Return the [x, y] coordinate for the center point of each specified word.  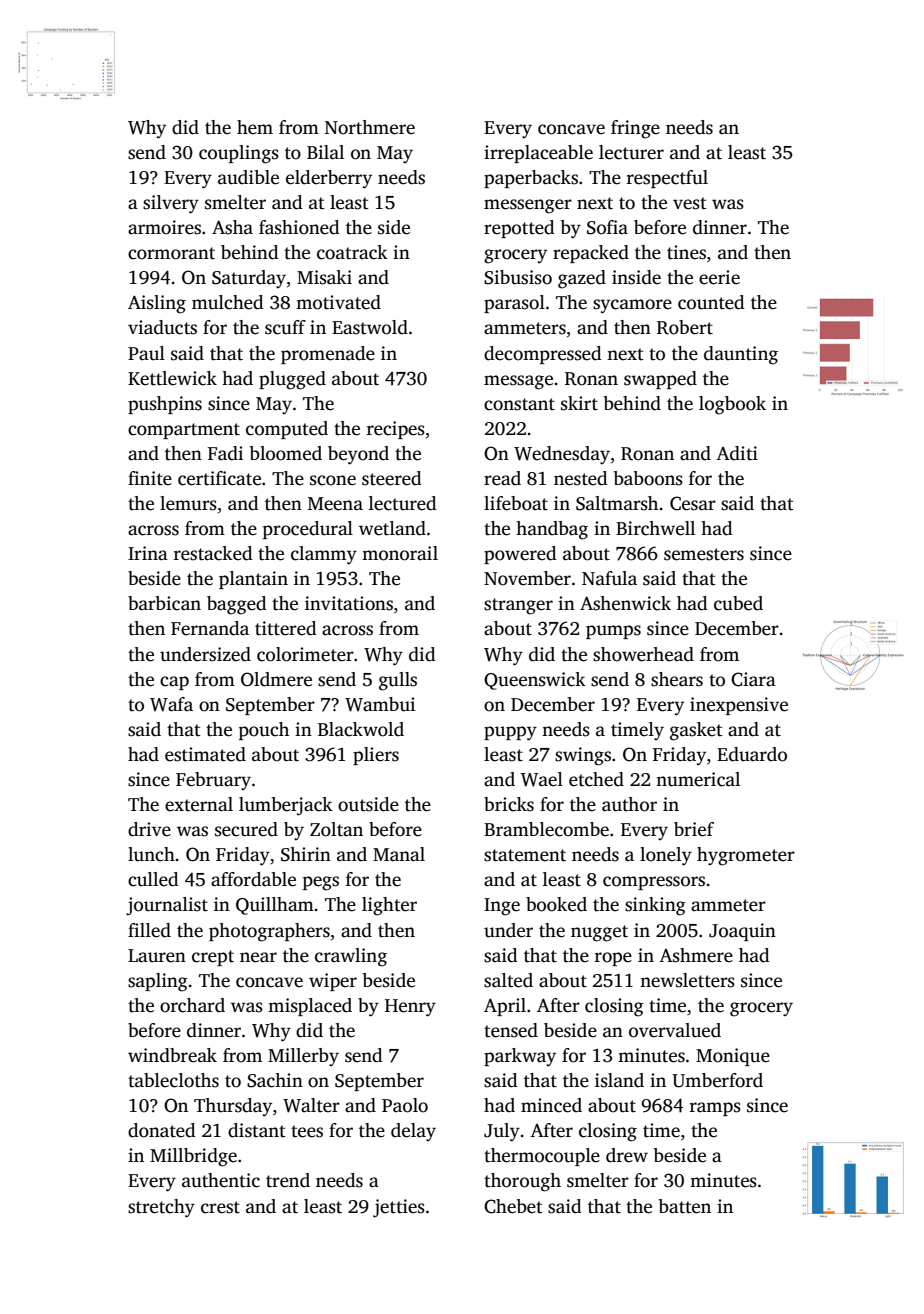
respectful [667, 179]
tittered [286, 628]
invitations [349, 603]
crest [220, 1207]
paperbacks [531, 179]
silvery [171, 204]
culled [153, 879]
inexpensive [739, 706]
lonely [666, 856]
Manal [399, 854]
